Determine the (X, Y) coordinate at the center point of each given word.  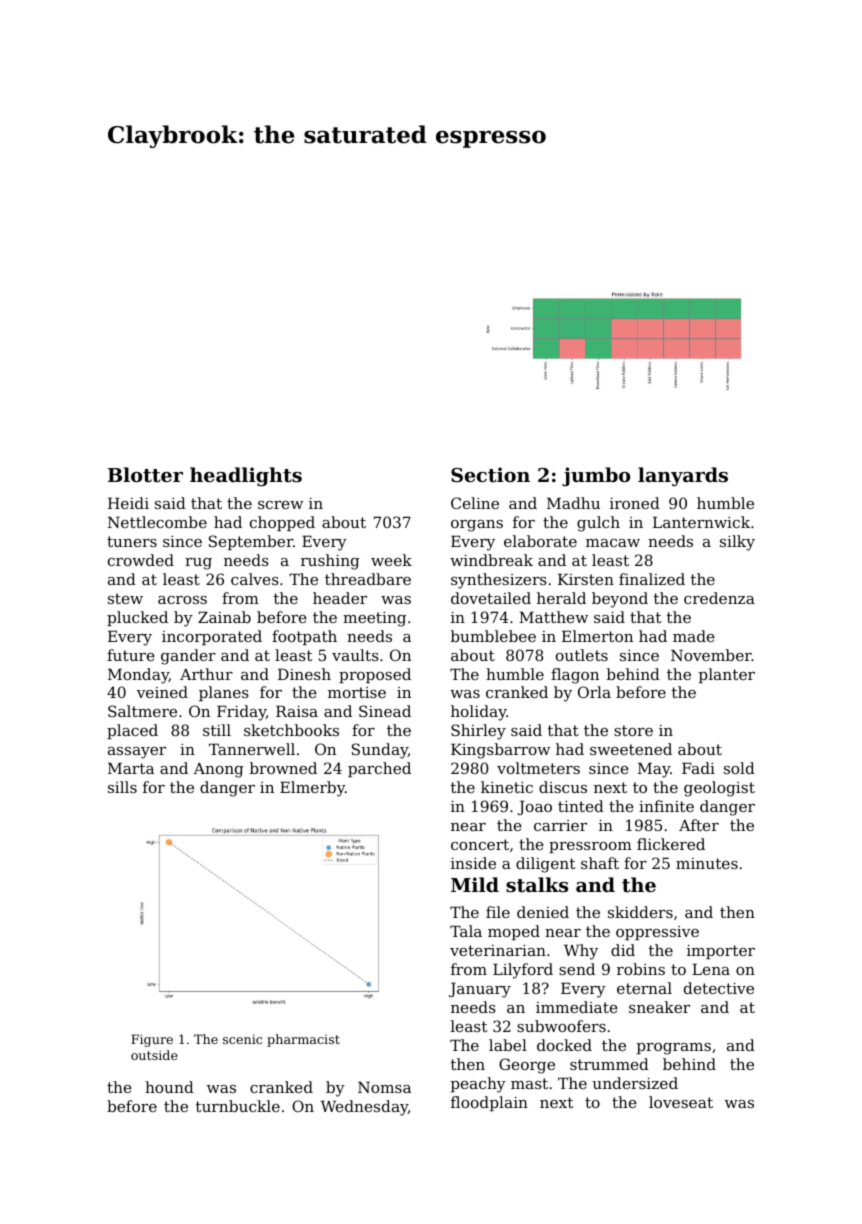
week (391, 560)
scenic (242, 1039)
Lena (711, 969)
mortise (357, 692)
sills (122, 787)
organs (477, 526)
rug (198, 564)
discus (563, 787)
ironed (635, 503)
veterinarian (498, 950)
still (217, 730)
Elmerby (312, 789)
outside (154, 1055)
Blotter (145, 475)
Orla (594, 692)
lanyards (683, 476)
